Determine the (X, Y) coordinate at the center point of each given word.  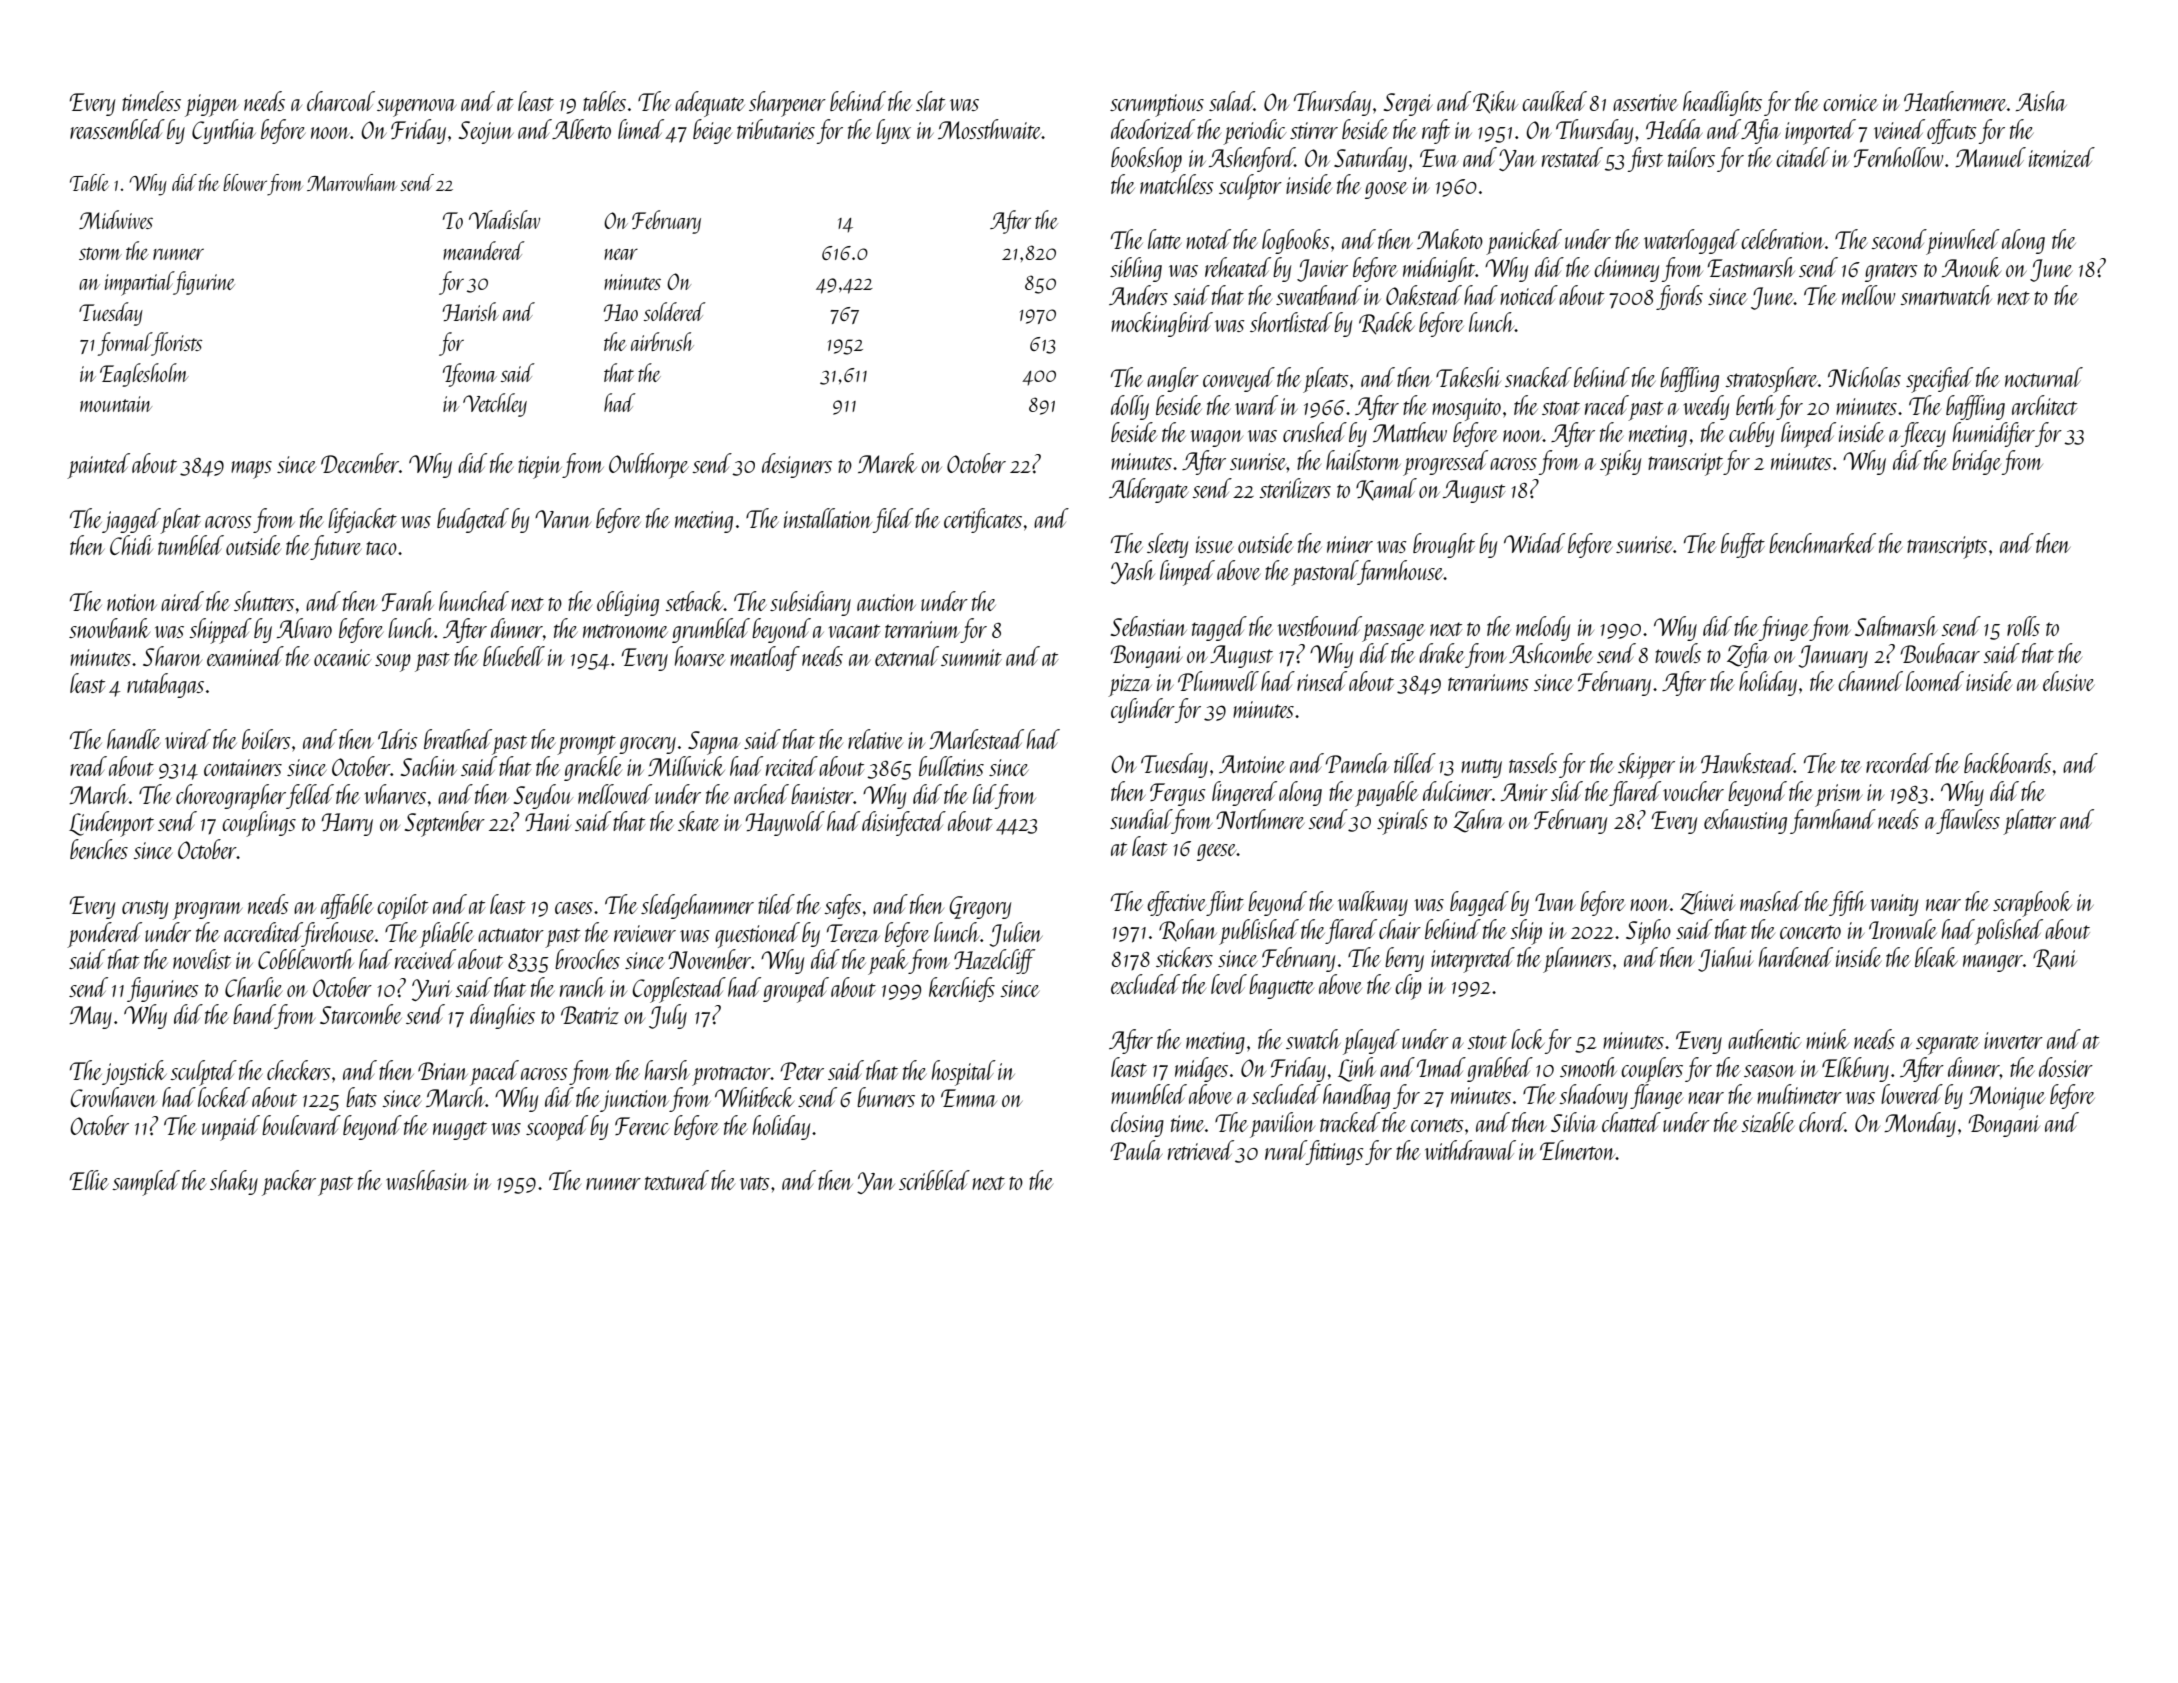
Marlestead (976, 739)
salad (1231, 101)
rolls (2023, 626)
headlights (1722, 103)
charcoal (341, 101)
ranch (582, 987)
